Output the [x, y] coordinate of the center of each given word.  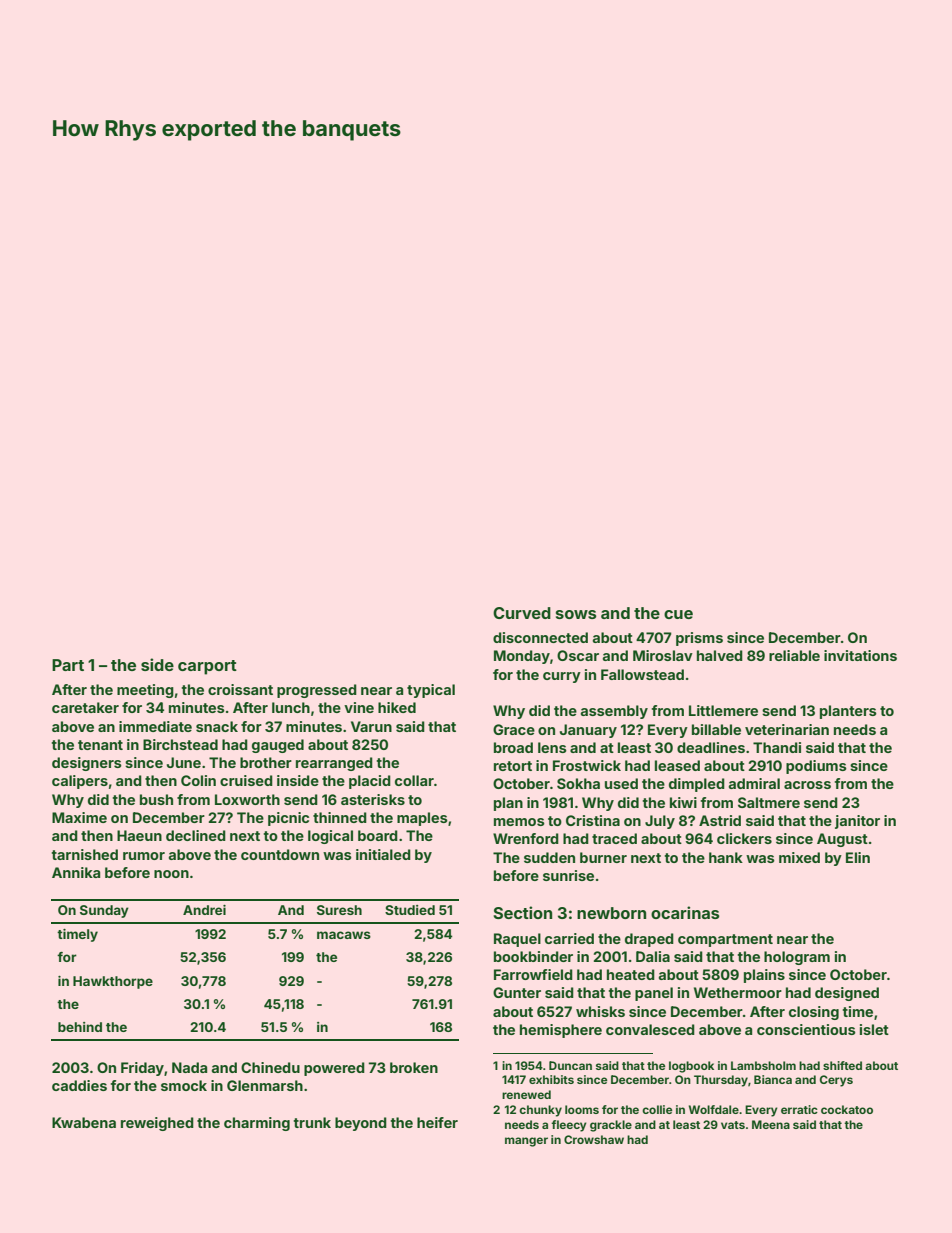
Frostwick [587, 765]
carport [207, 667]
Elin [858, 857]
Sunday [104, 911]
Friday [142, 1069]
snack [217, 726]
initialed [383, 854]
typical [431, 691]
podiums [816, 767]
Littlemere [723, 710]
